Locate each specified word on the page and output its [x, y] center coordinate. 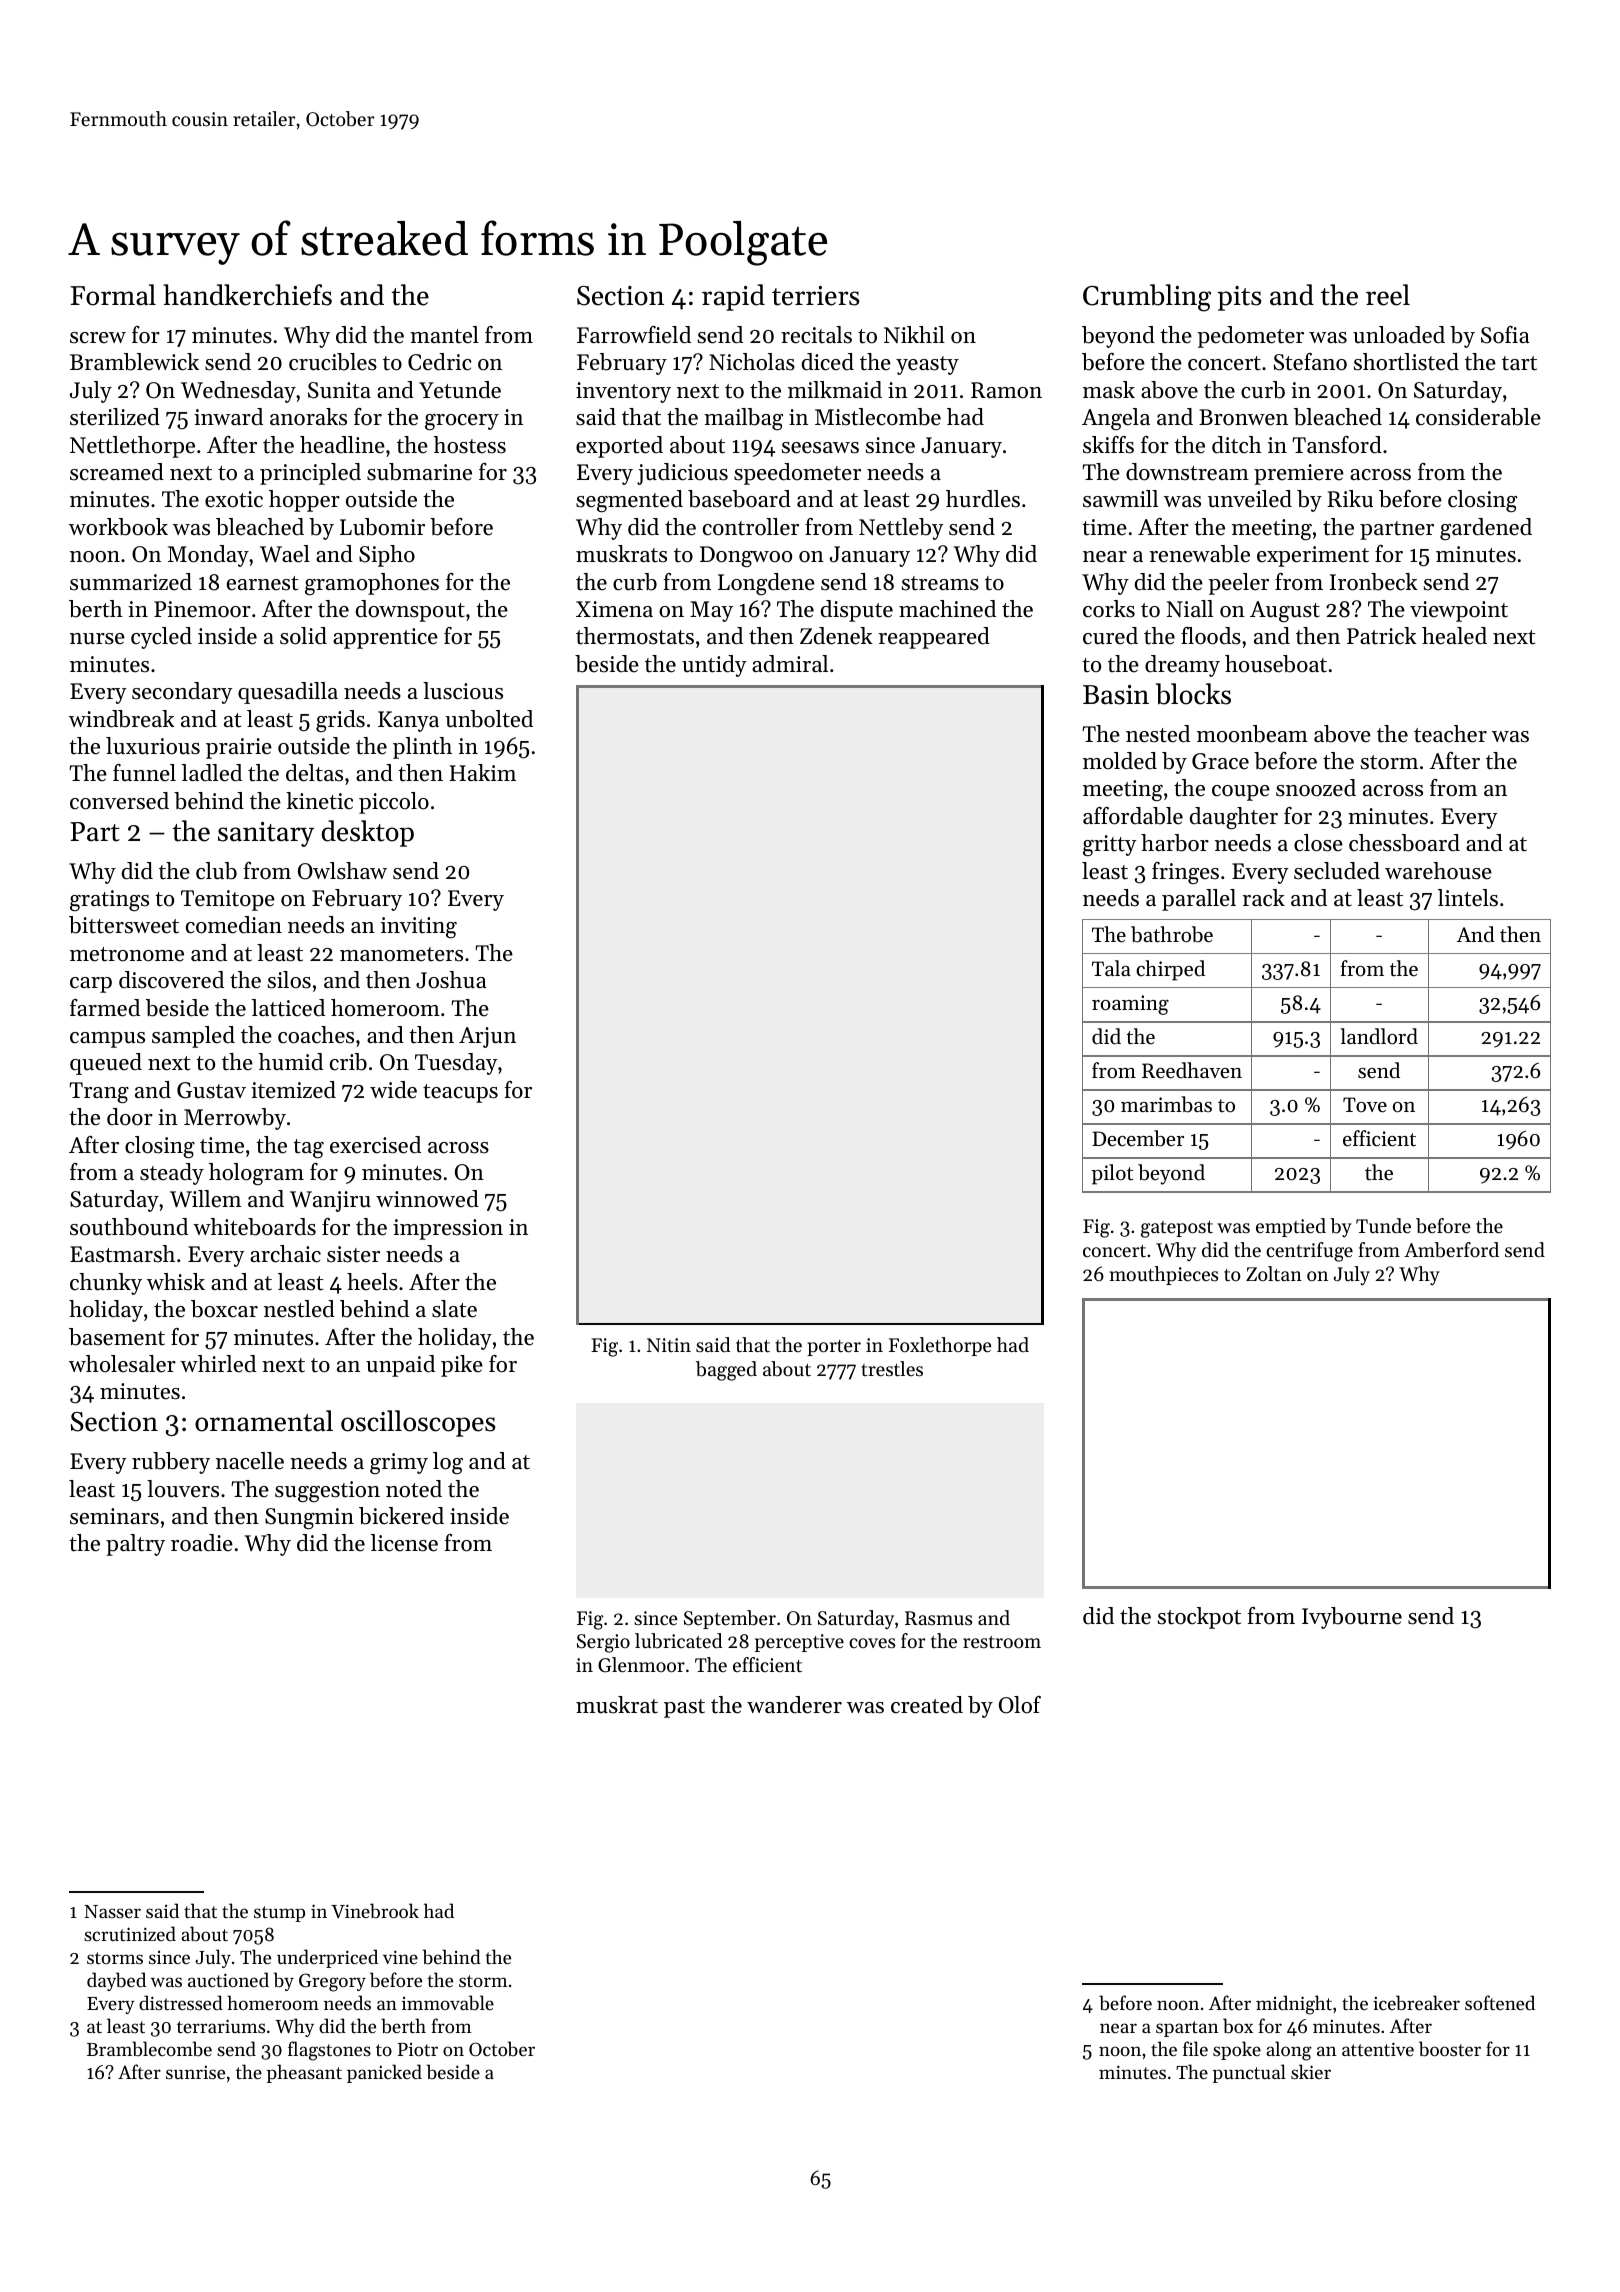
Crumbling [1147, 298]
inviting [419, 927]
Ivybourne [1352, 1618]
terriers [816, 296]
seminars [114, 1516]
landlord [1379, 1036]
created [927, 1705]
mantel [444, 335]
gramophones [372, 584]
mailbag [743, 419]
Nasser [112, 1911]
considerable [1478, 417]
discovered [171, 980]
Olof [1020, 1705]
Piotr [418, 2049]
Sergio [603, 1643]
